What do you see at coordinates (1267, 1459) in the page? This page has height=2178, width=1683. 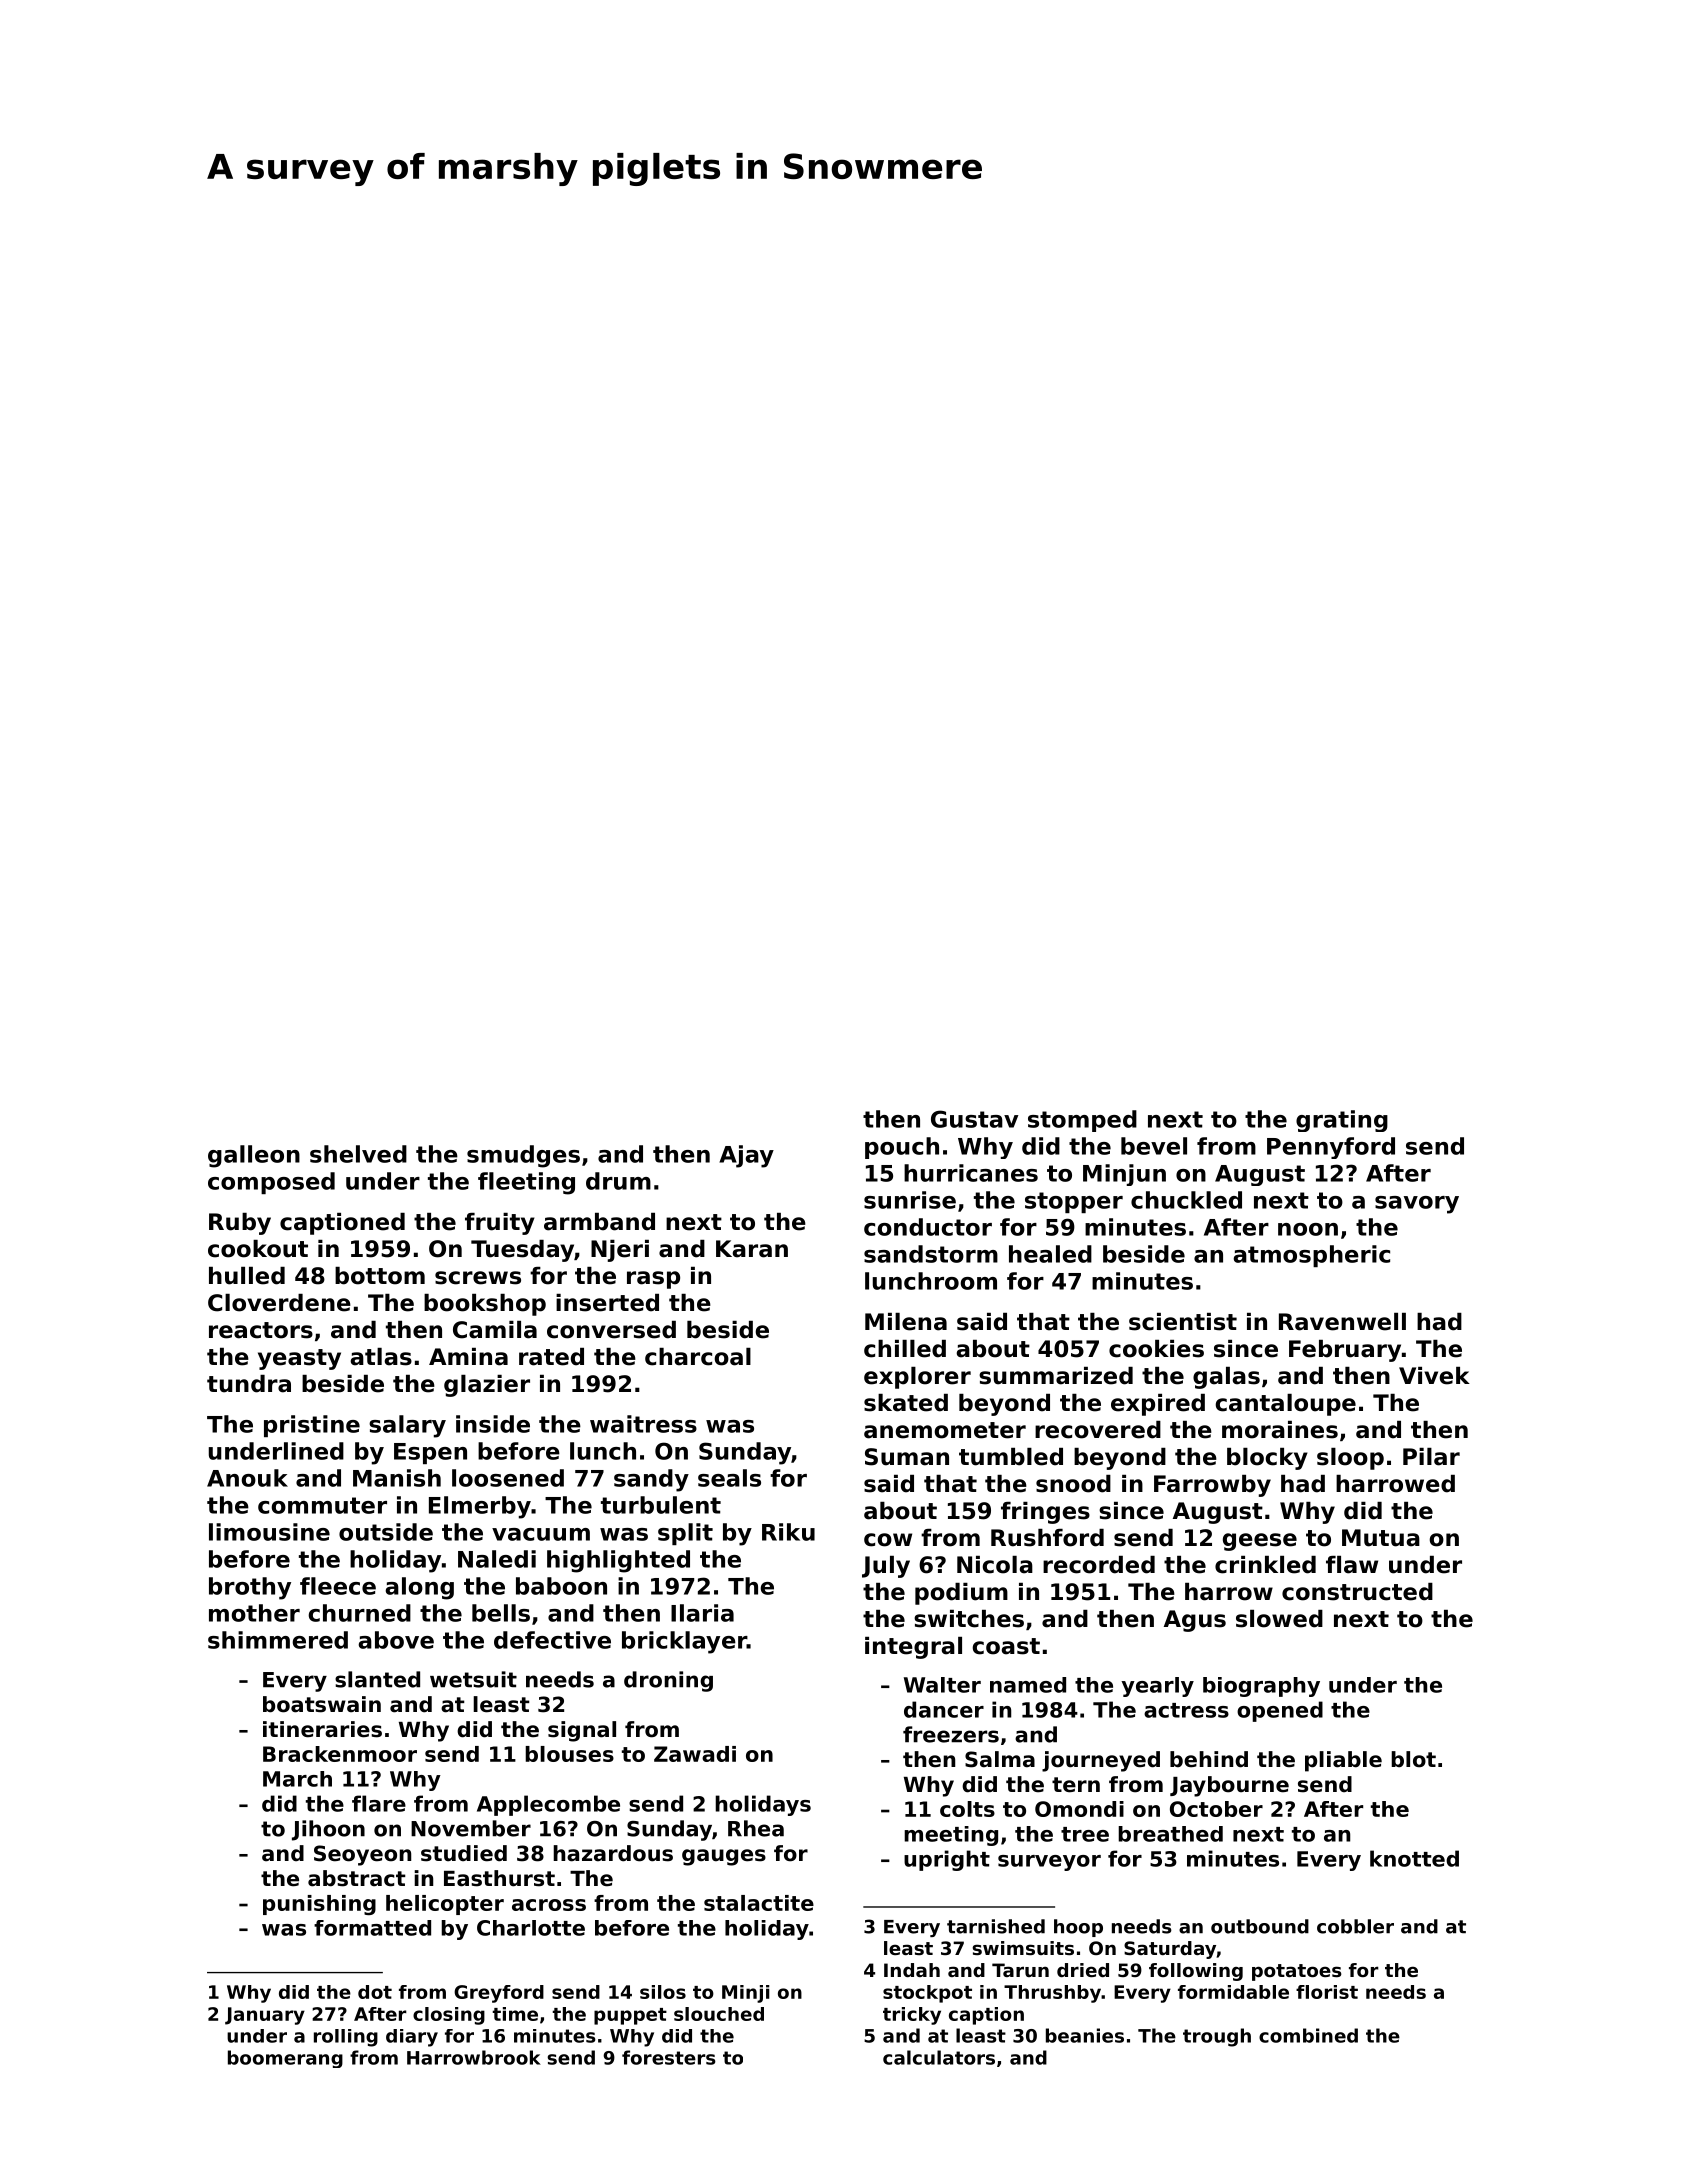 I see `blocky` at bounding box center [1267, 1459].
